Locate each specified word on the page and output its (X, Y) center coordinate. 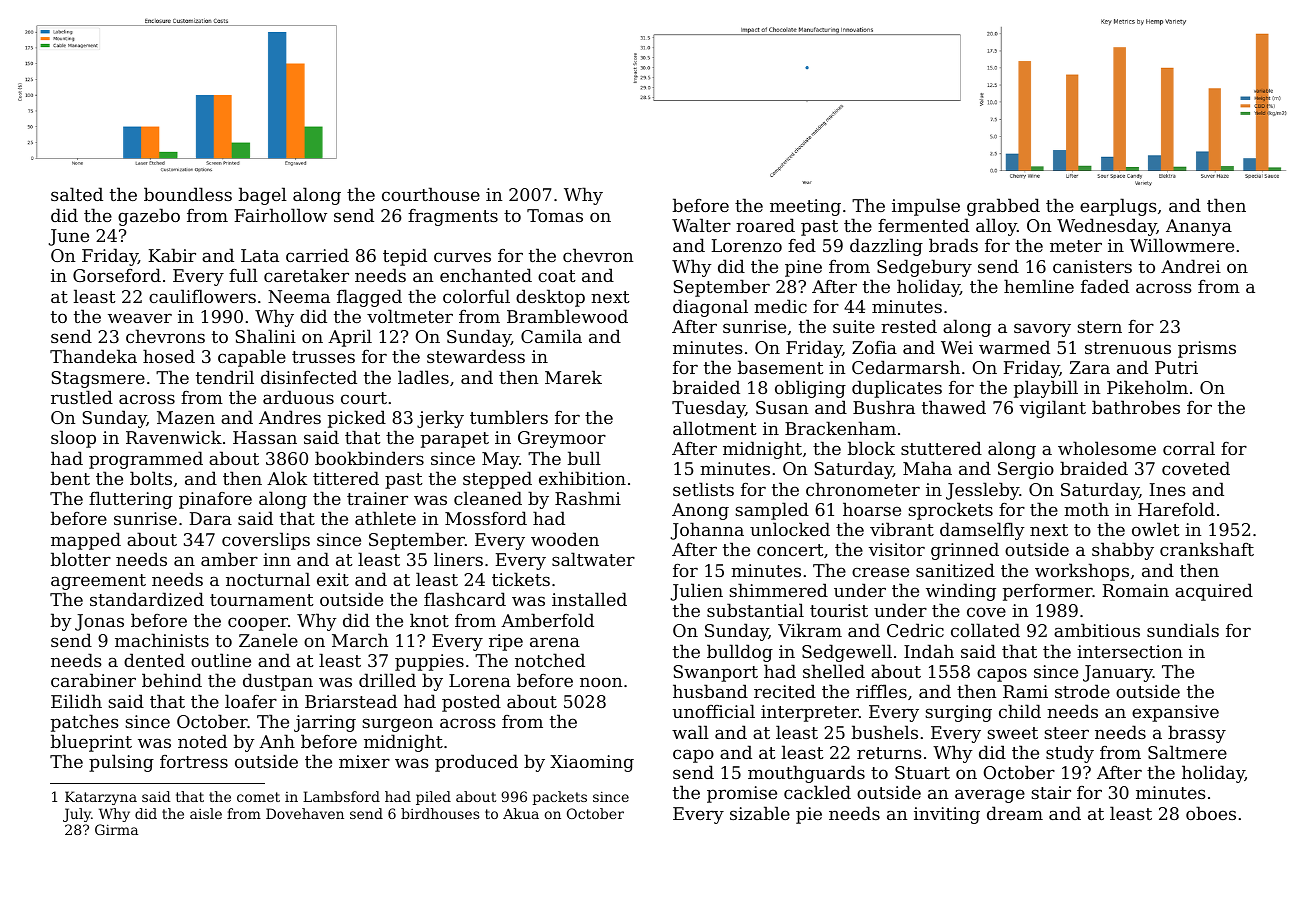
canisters (1092, 266)
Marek (573, 377)
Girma (116, 829)
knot (429, 620)
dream (1015, 813)
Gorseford (117, 275)
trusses (323, 357)
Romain (1135, 590)
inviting (947, 815)
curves (462, 257)
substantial (755, 610)
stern (1099, 327)
